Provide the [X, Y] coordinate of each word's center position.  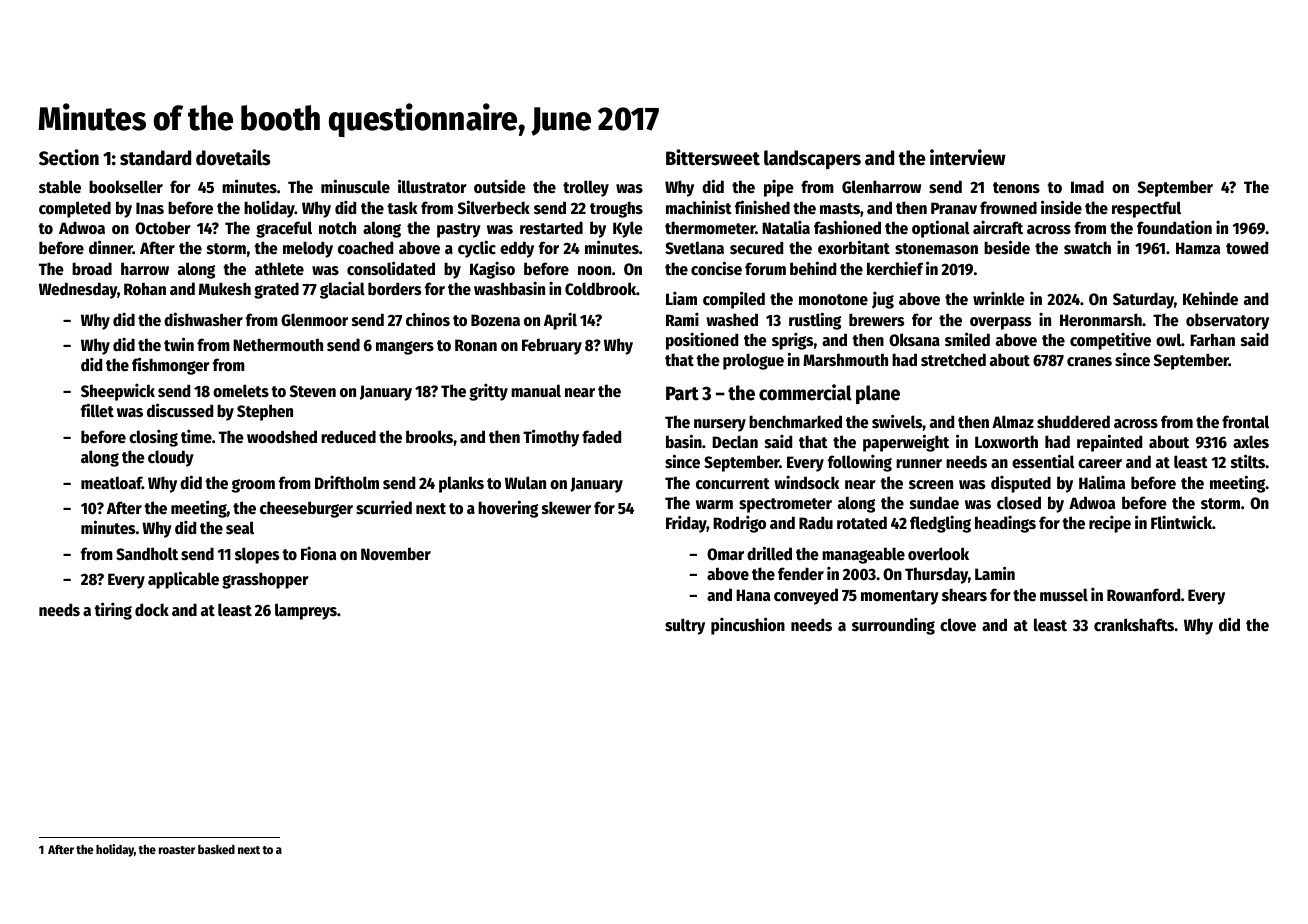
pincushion [748, 626]
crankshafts [1134, 625]
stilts [1248, 461]
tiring [113, 611]
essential [1043, 461]
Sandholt [147, 554]
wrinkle [999, 298]
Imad [1087, 187]
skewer [566, 508]
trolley [586, 188]
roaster [177, 850]
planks [461, 484]
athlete [279, 269]
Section [69, 157]
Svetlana [694, 248]
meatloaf [111, 483]
